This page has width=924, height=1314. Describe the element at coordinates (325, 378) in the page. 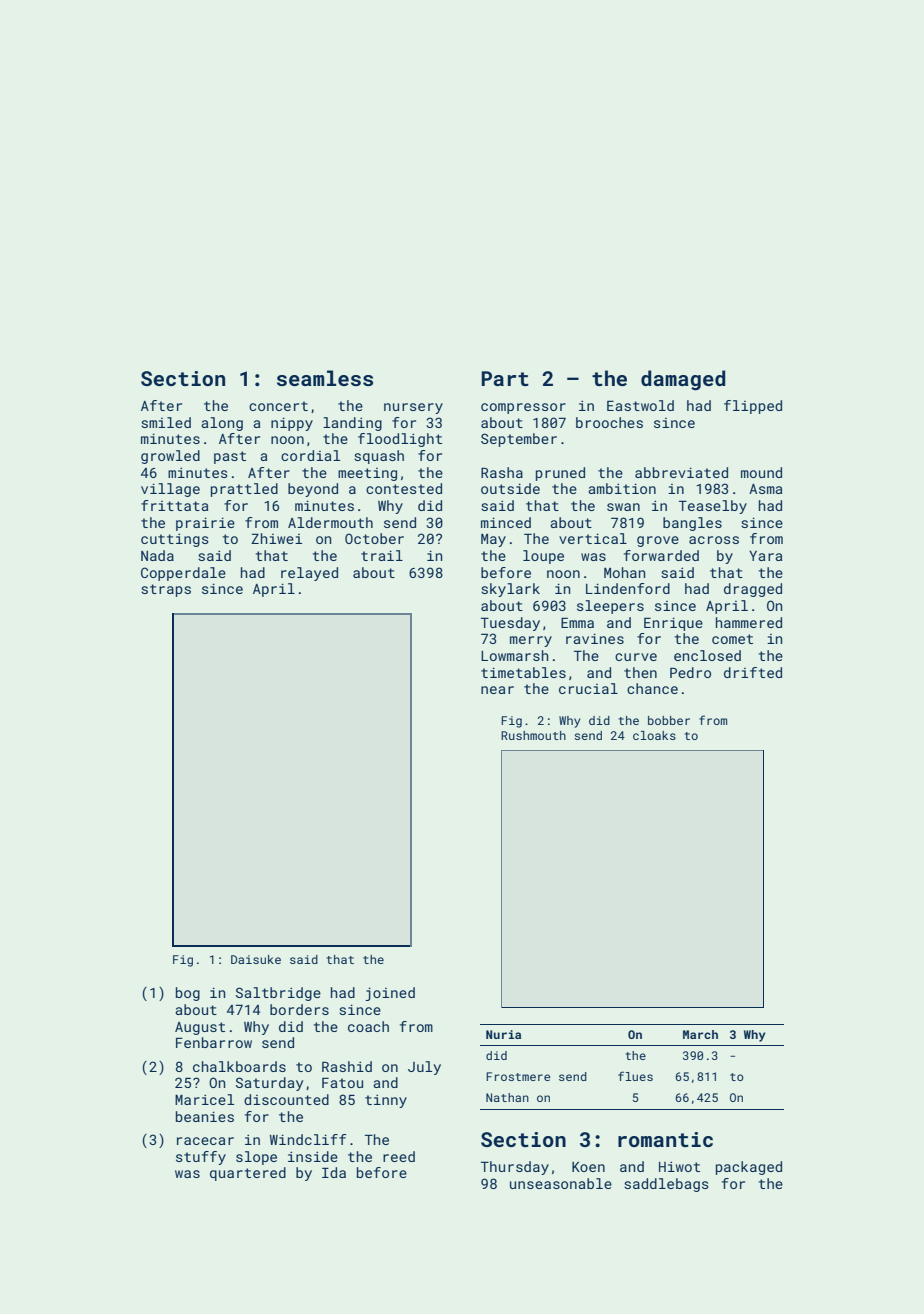

I see `seamless` at that location.
